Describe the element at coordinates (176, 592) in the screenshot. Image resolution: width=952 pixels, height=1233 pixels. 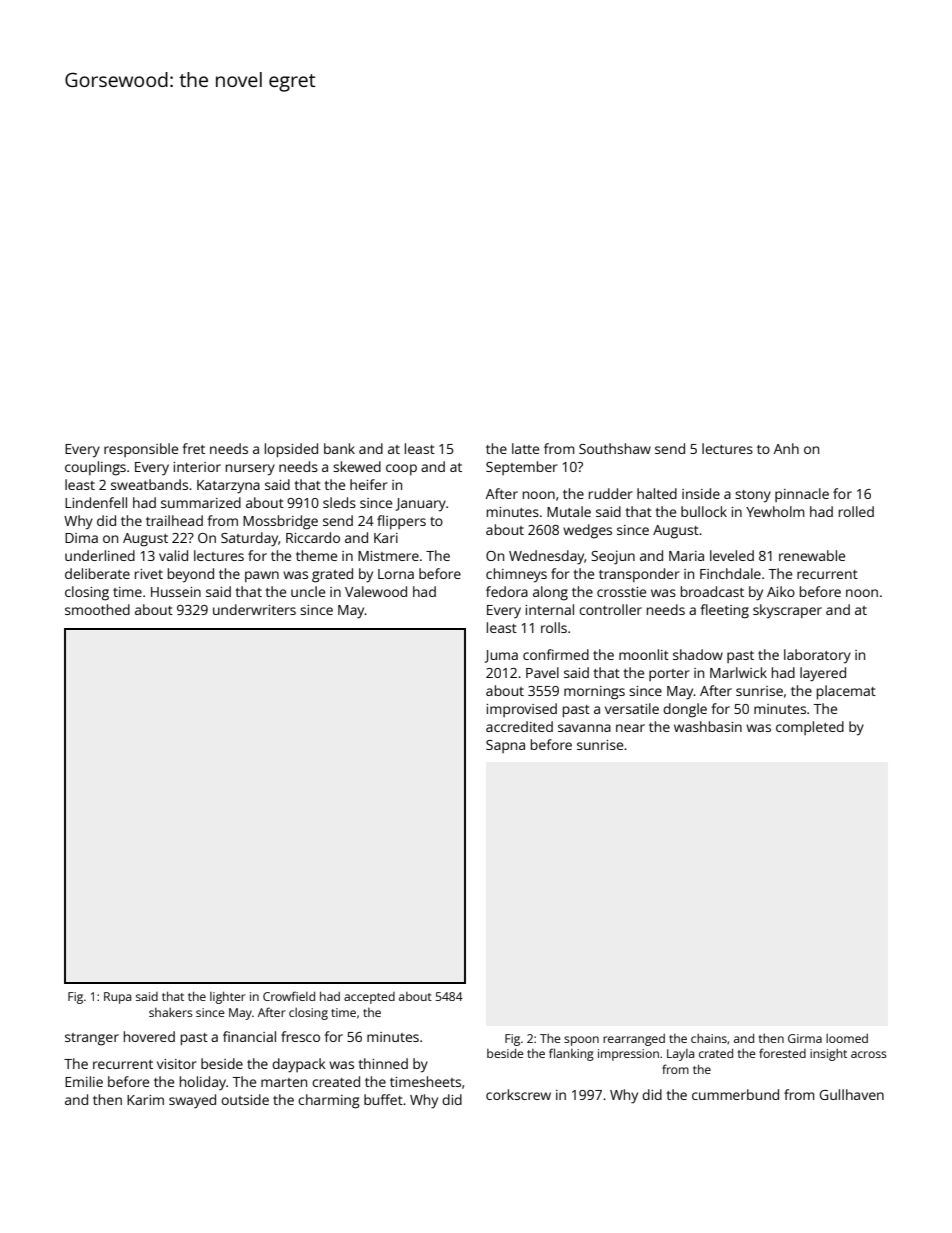
I see `Hussein` at that location.
